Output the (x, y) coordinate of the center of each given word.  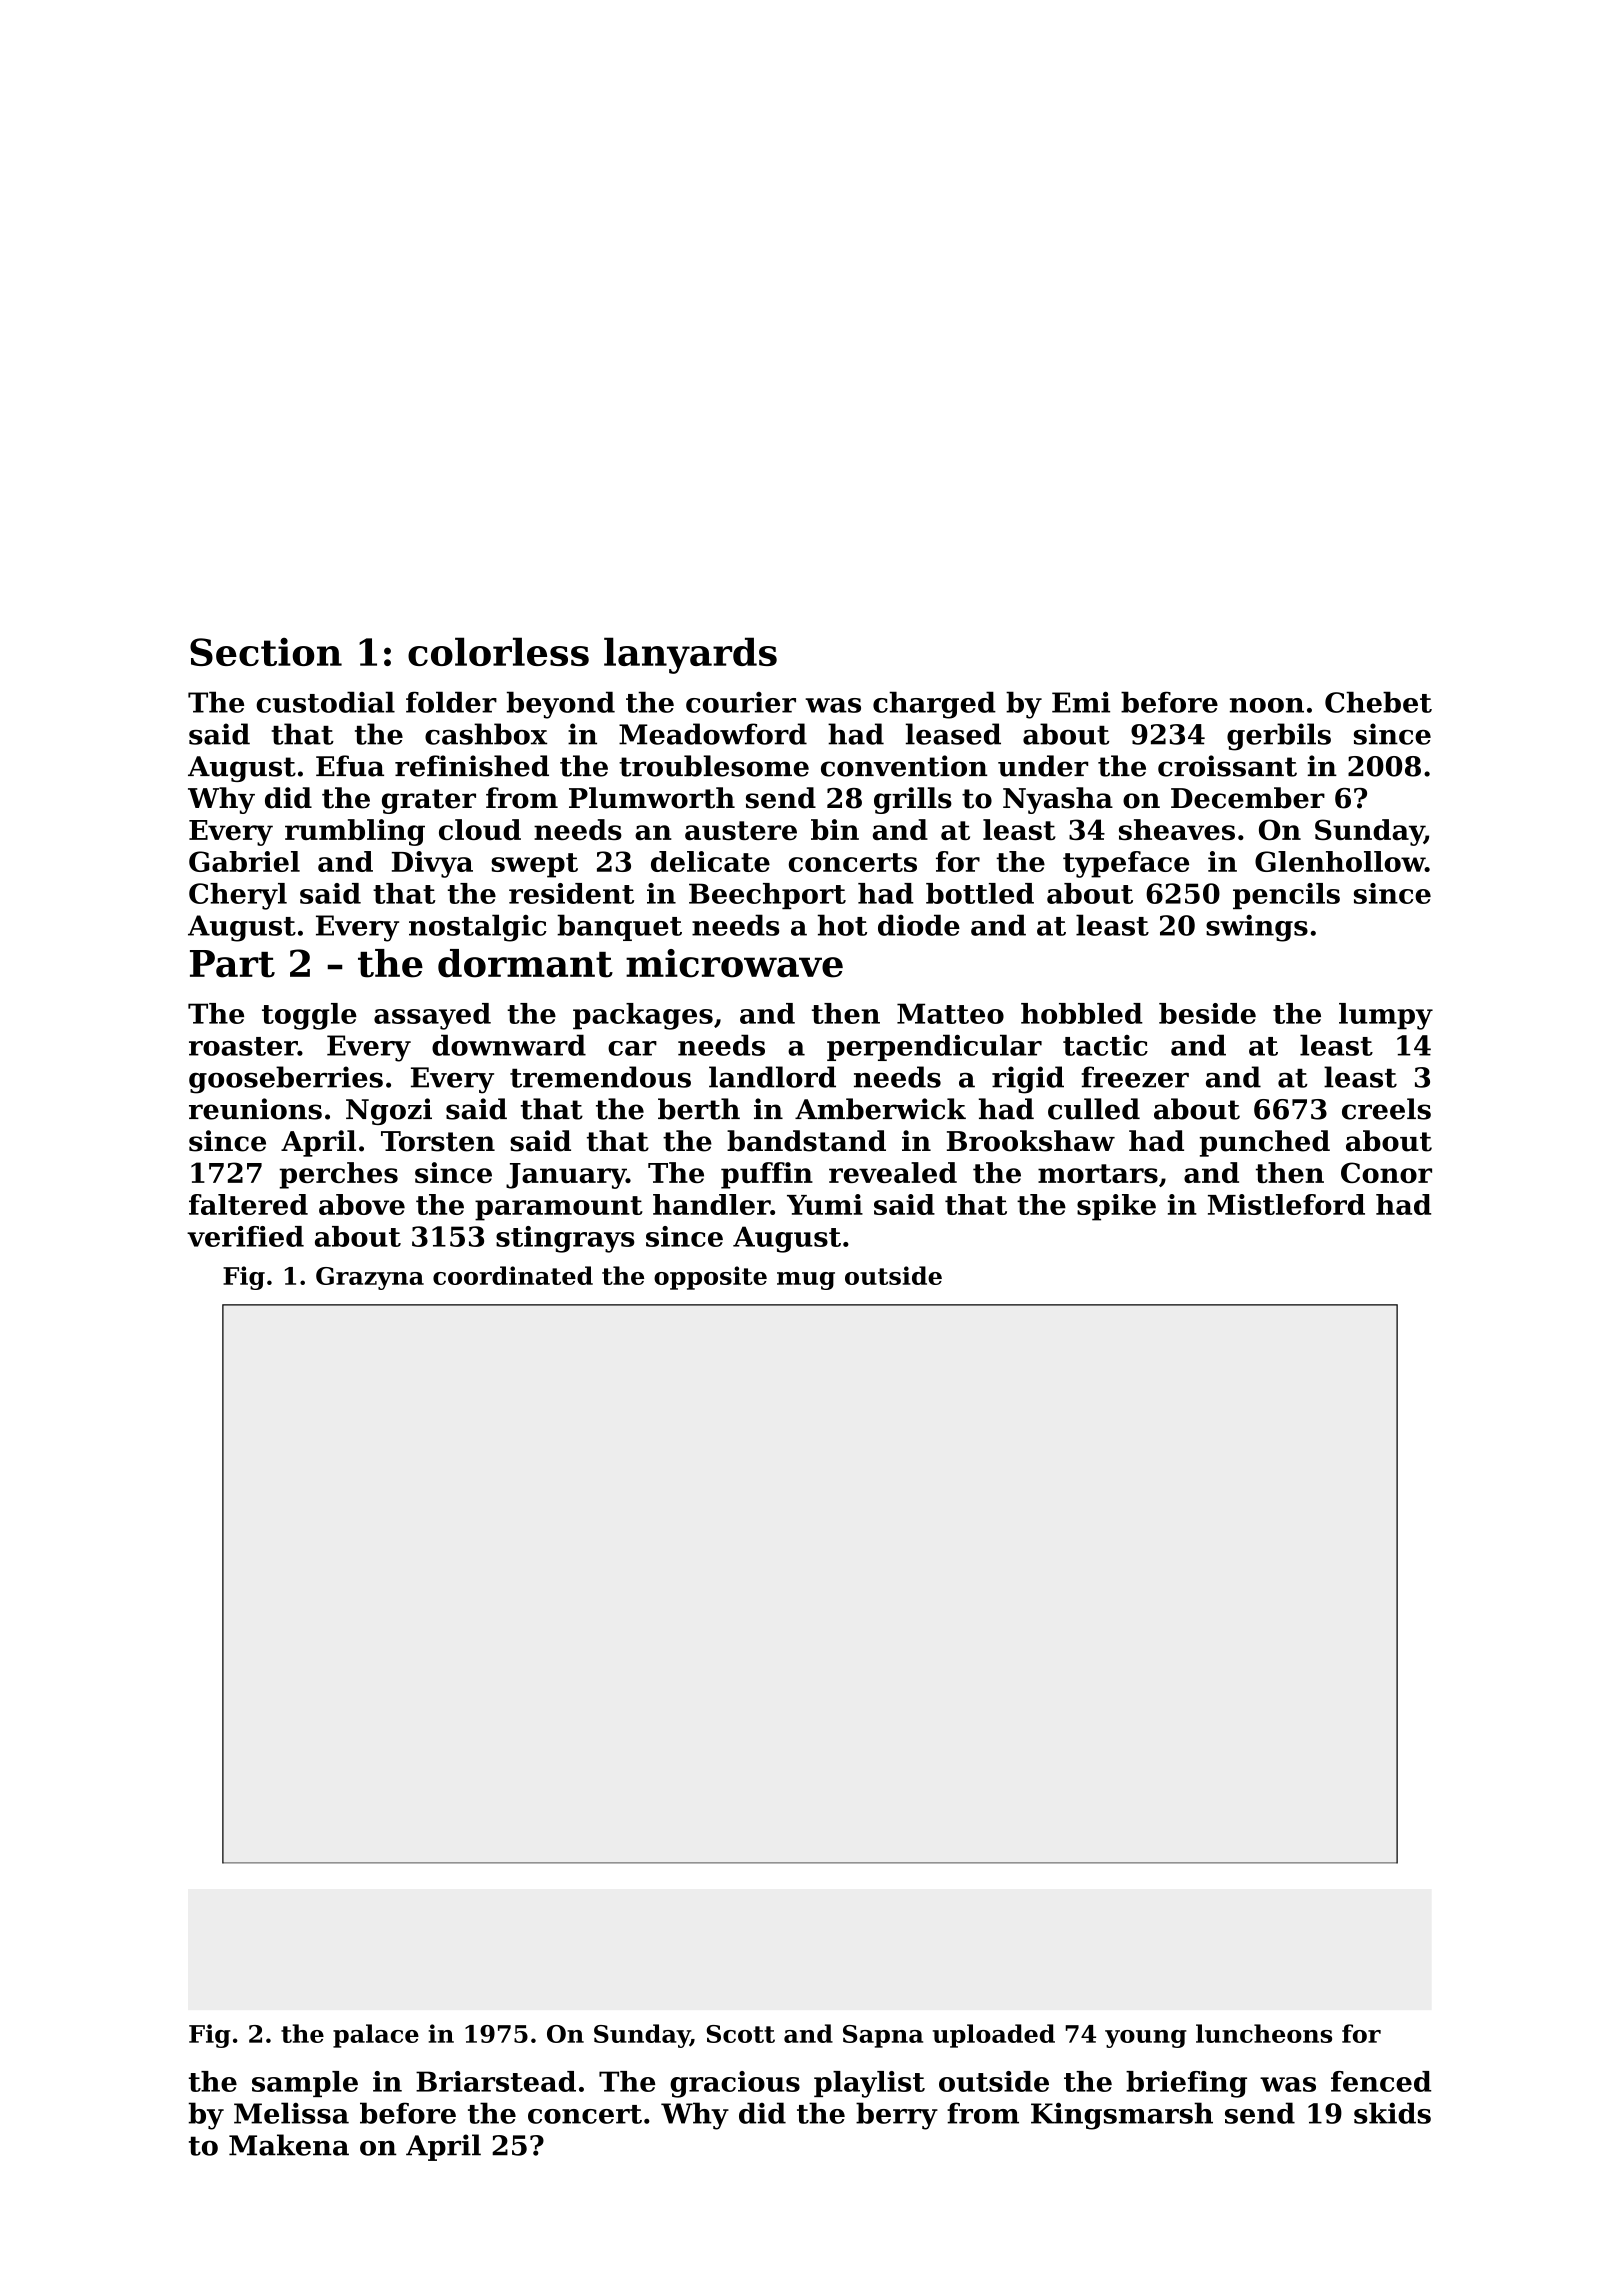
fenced (1381, 2081)
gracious (735, 2084)
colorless (498, 651)
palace (376, 2036)
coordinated (513, 1275)
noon (1267, 705)
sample (305, 2084)
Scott (741, 2034)
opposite (710, 1278)
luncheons (1264, 2033)
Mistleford (1286, 1204)
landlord (772, 1077)
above (362, 1204)
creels (1386, 1109)
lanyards (690, 655)
